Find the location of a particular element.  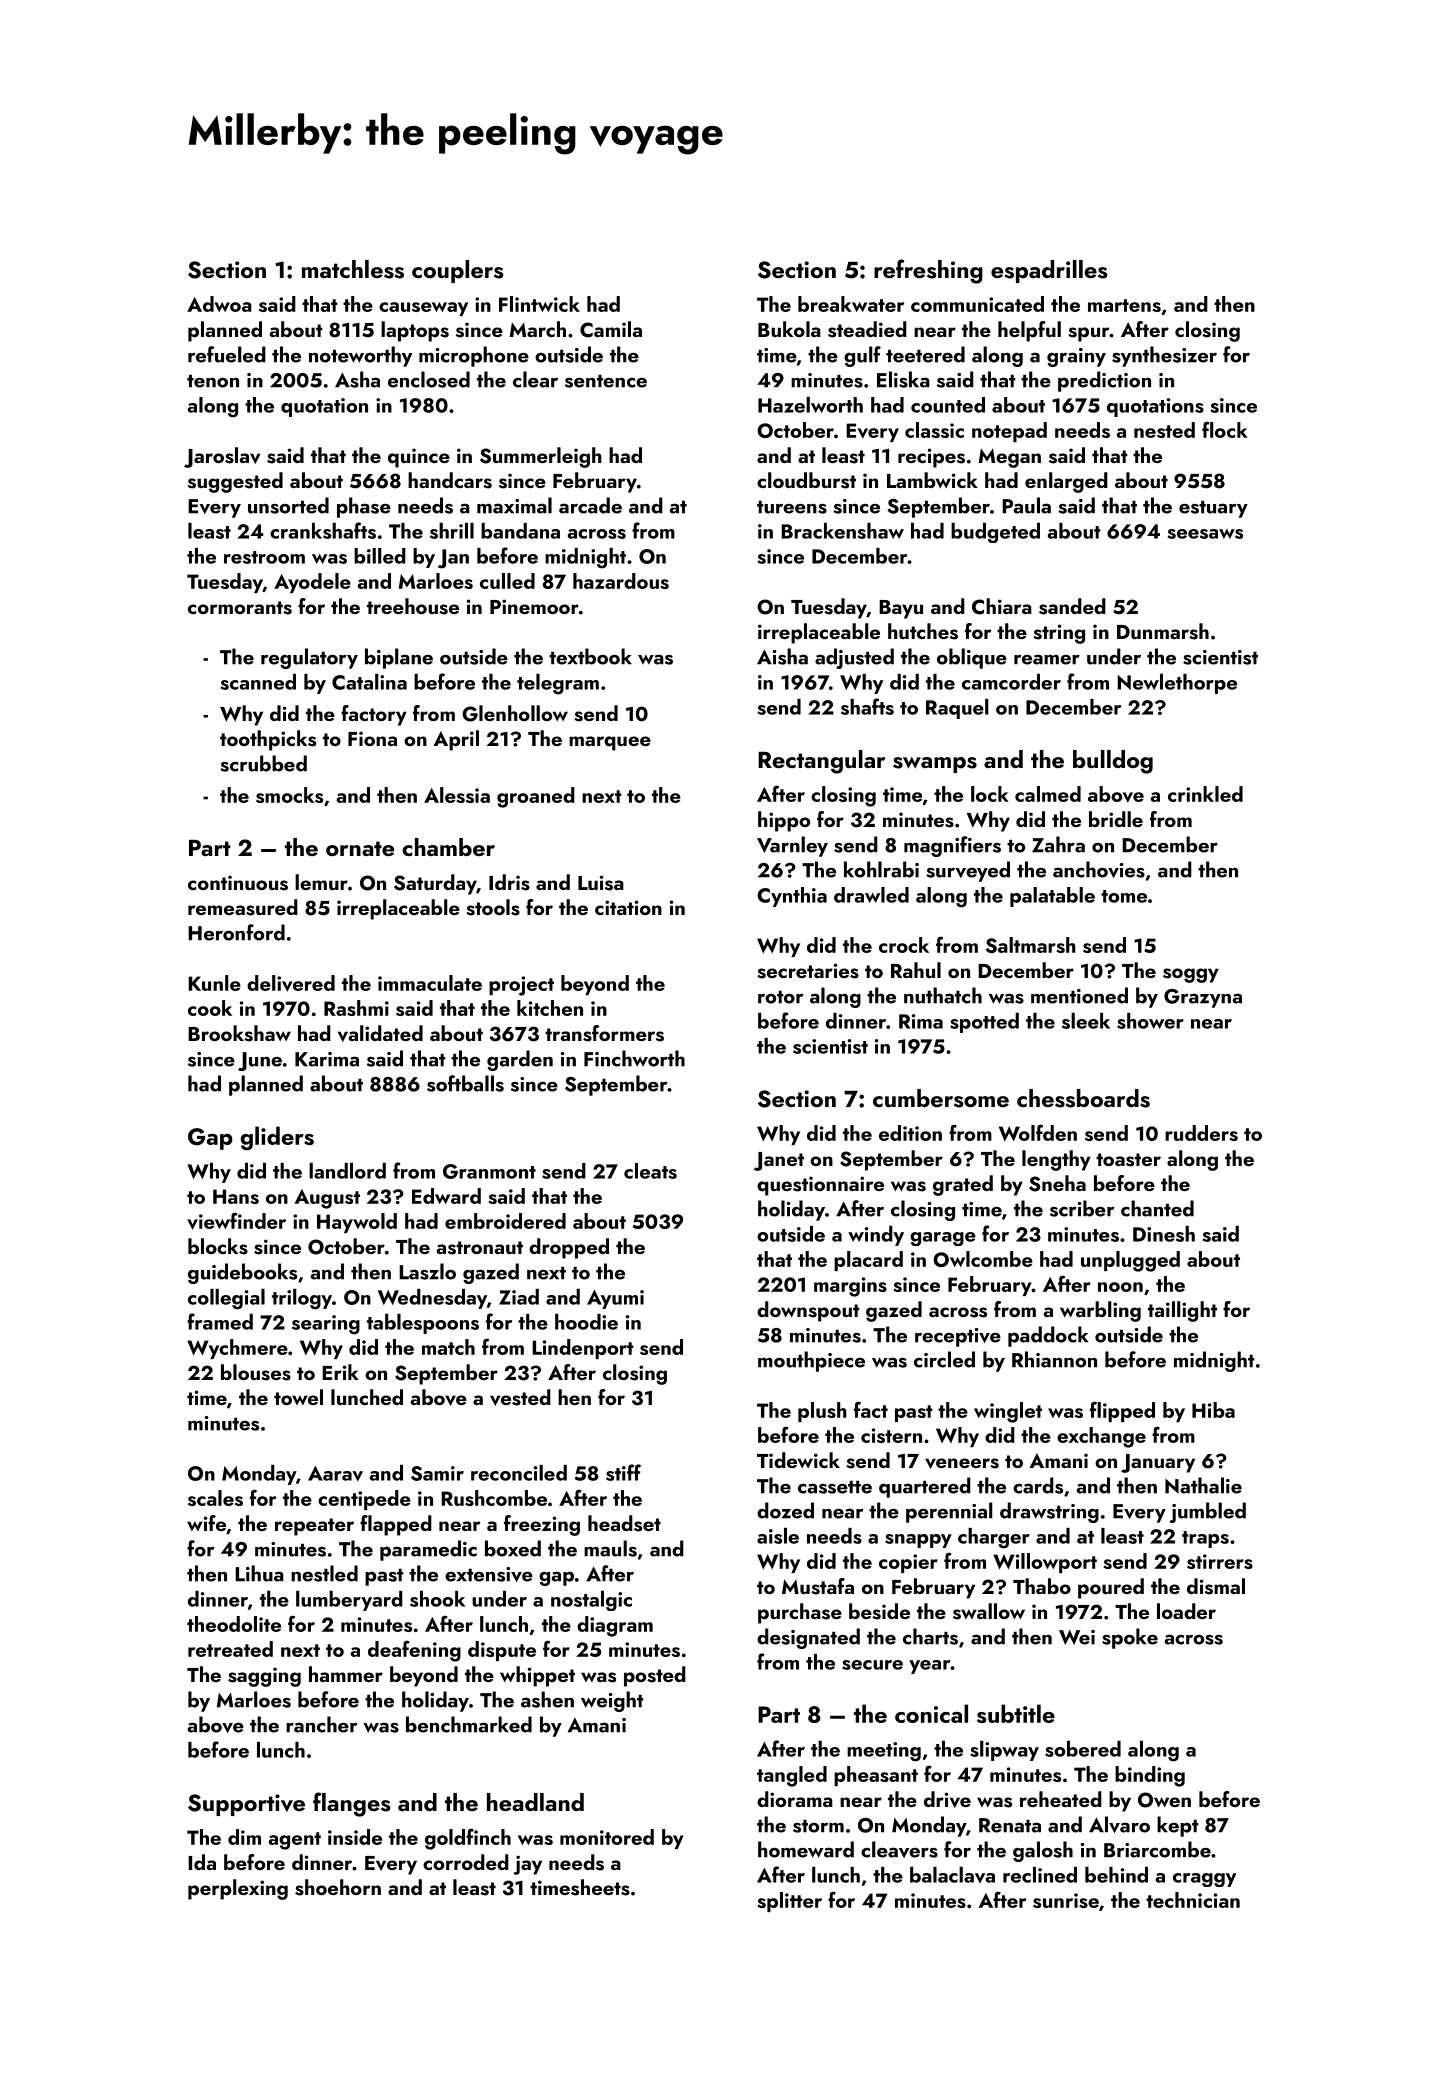

tangled is located at coordinates (792, 1776).
